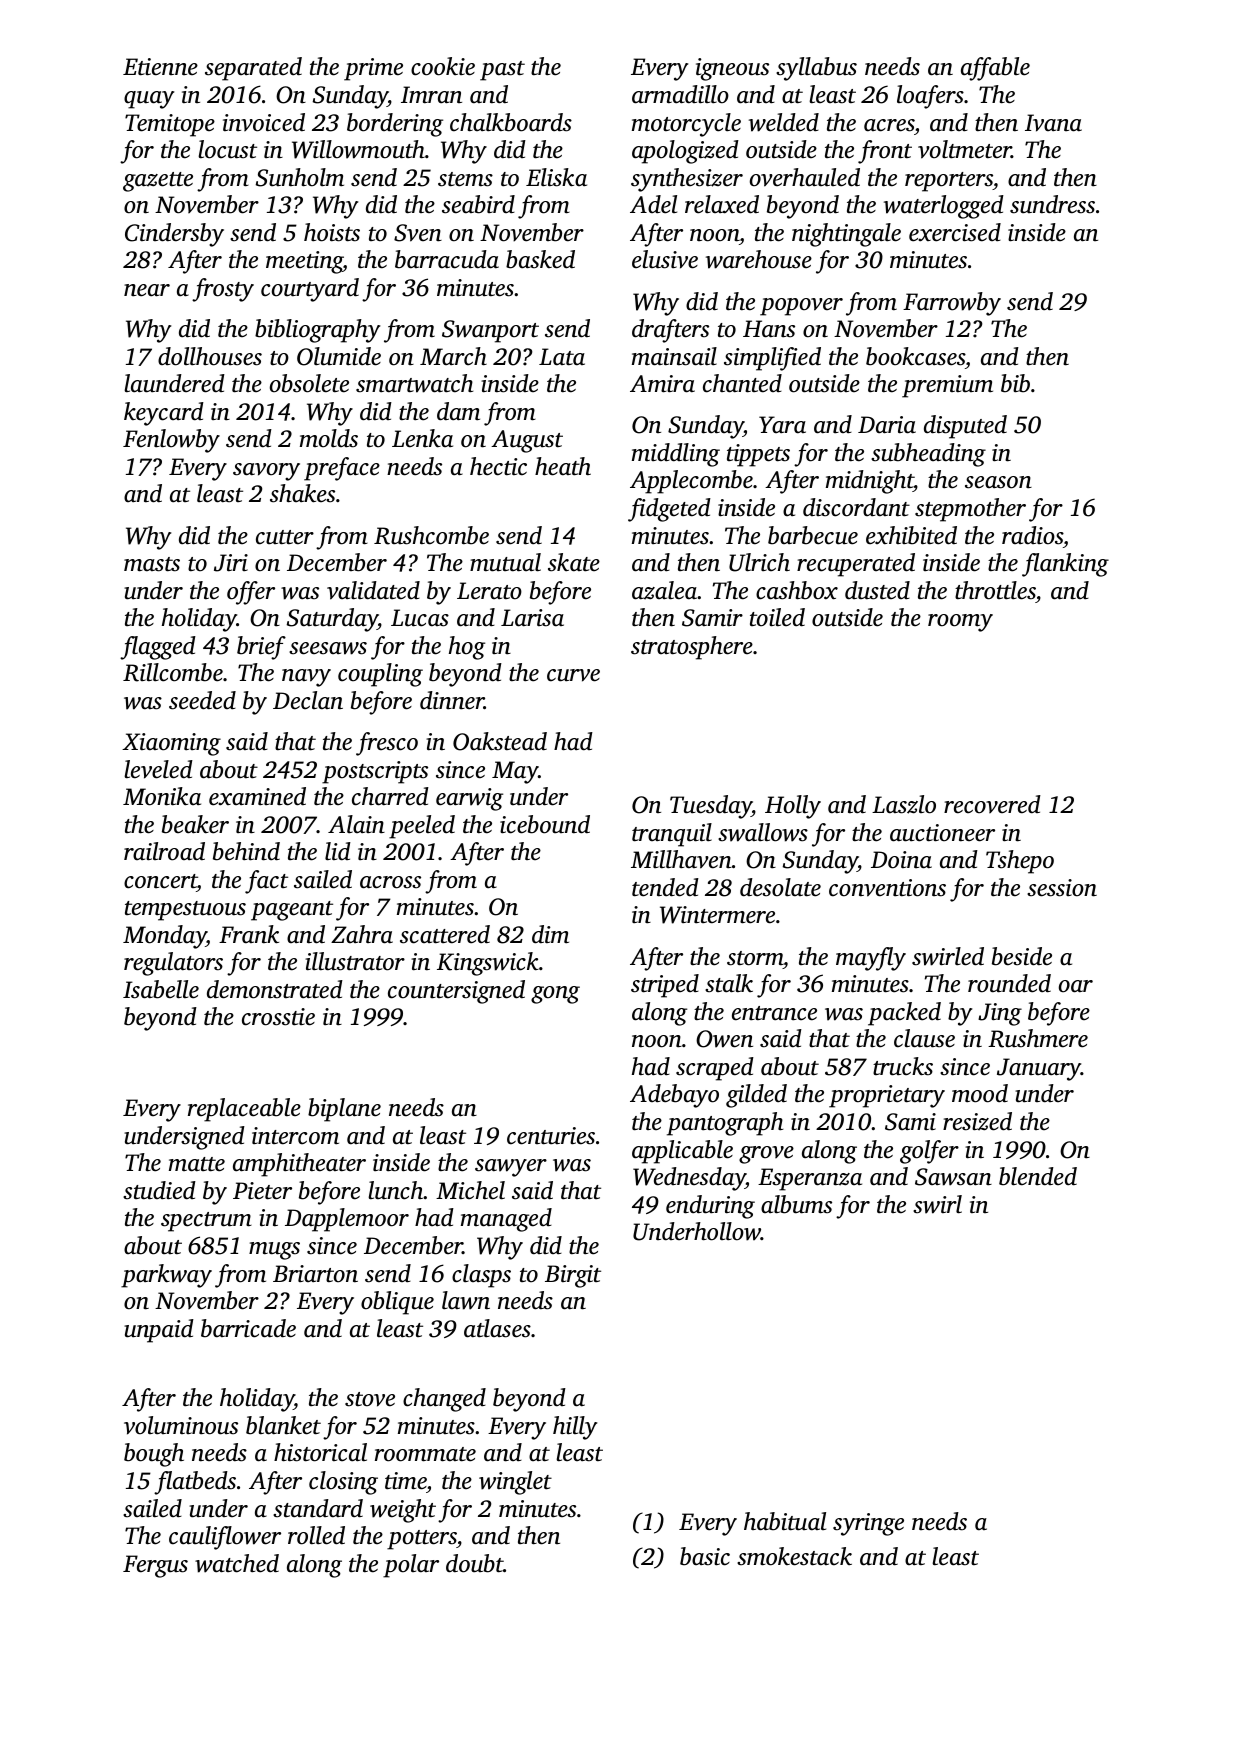 This document has width=1234, height=1746. What do you see at coordinates (705, 1556) in the document?
I see `basic` at bounding box center [705, 1556].
